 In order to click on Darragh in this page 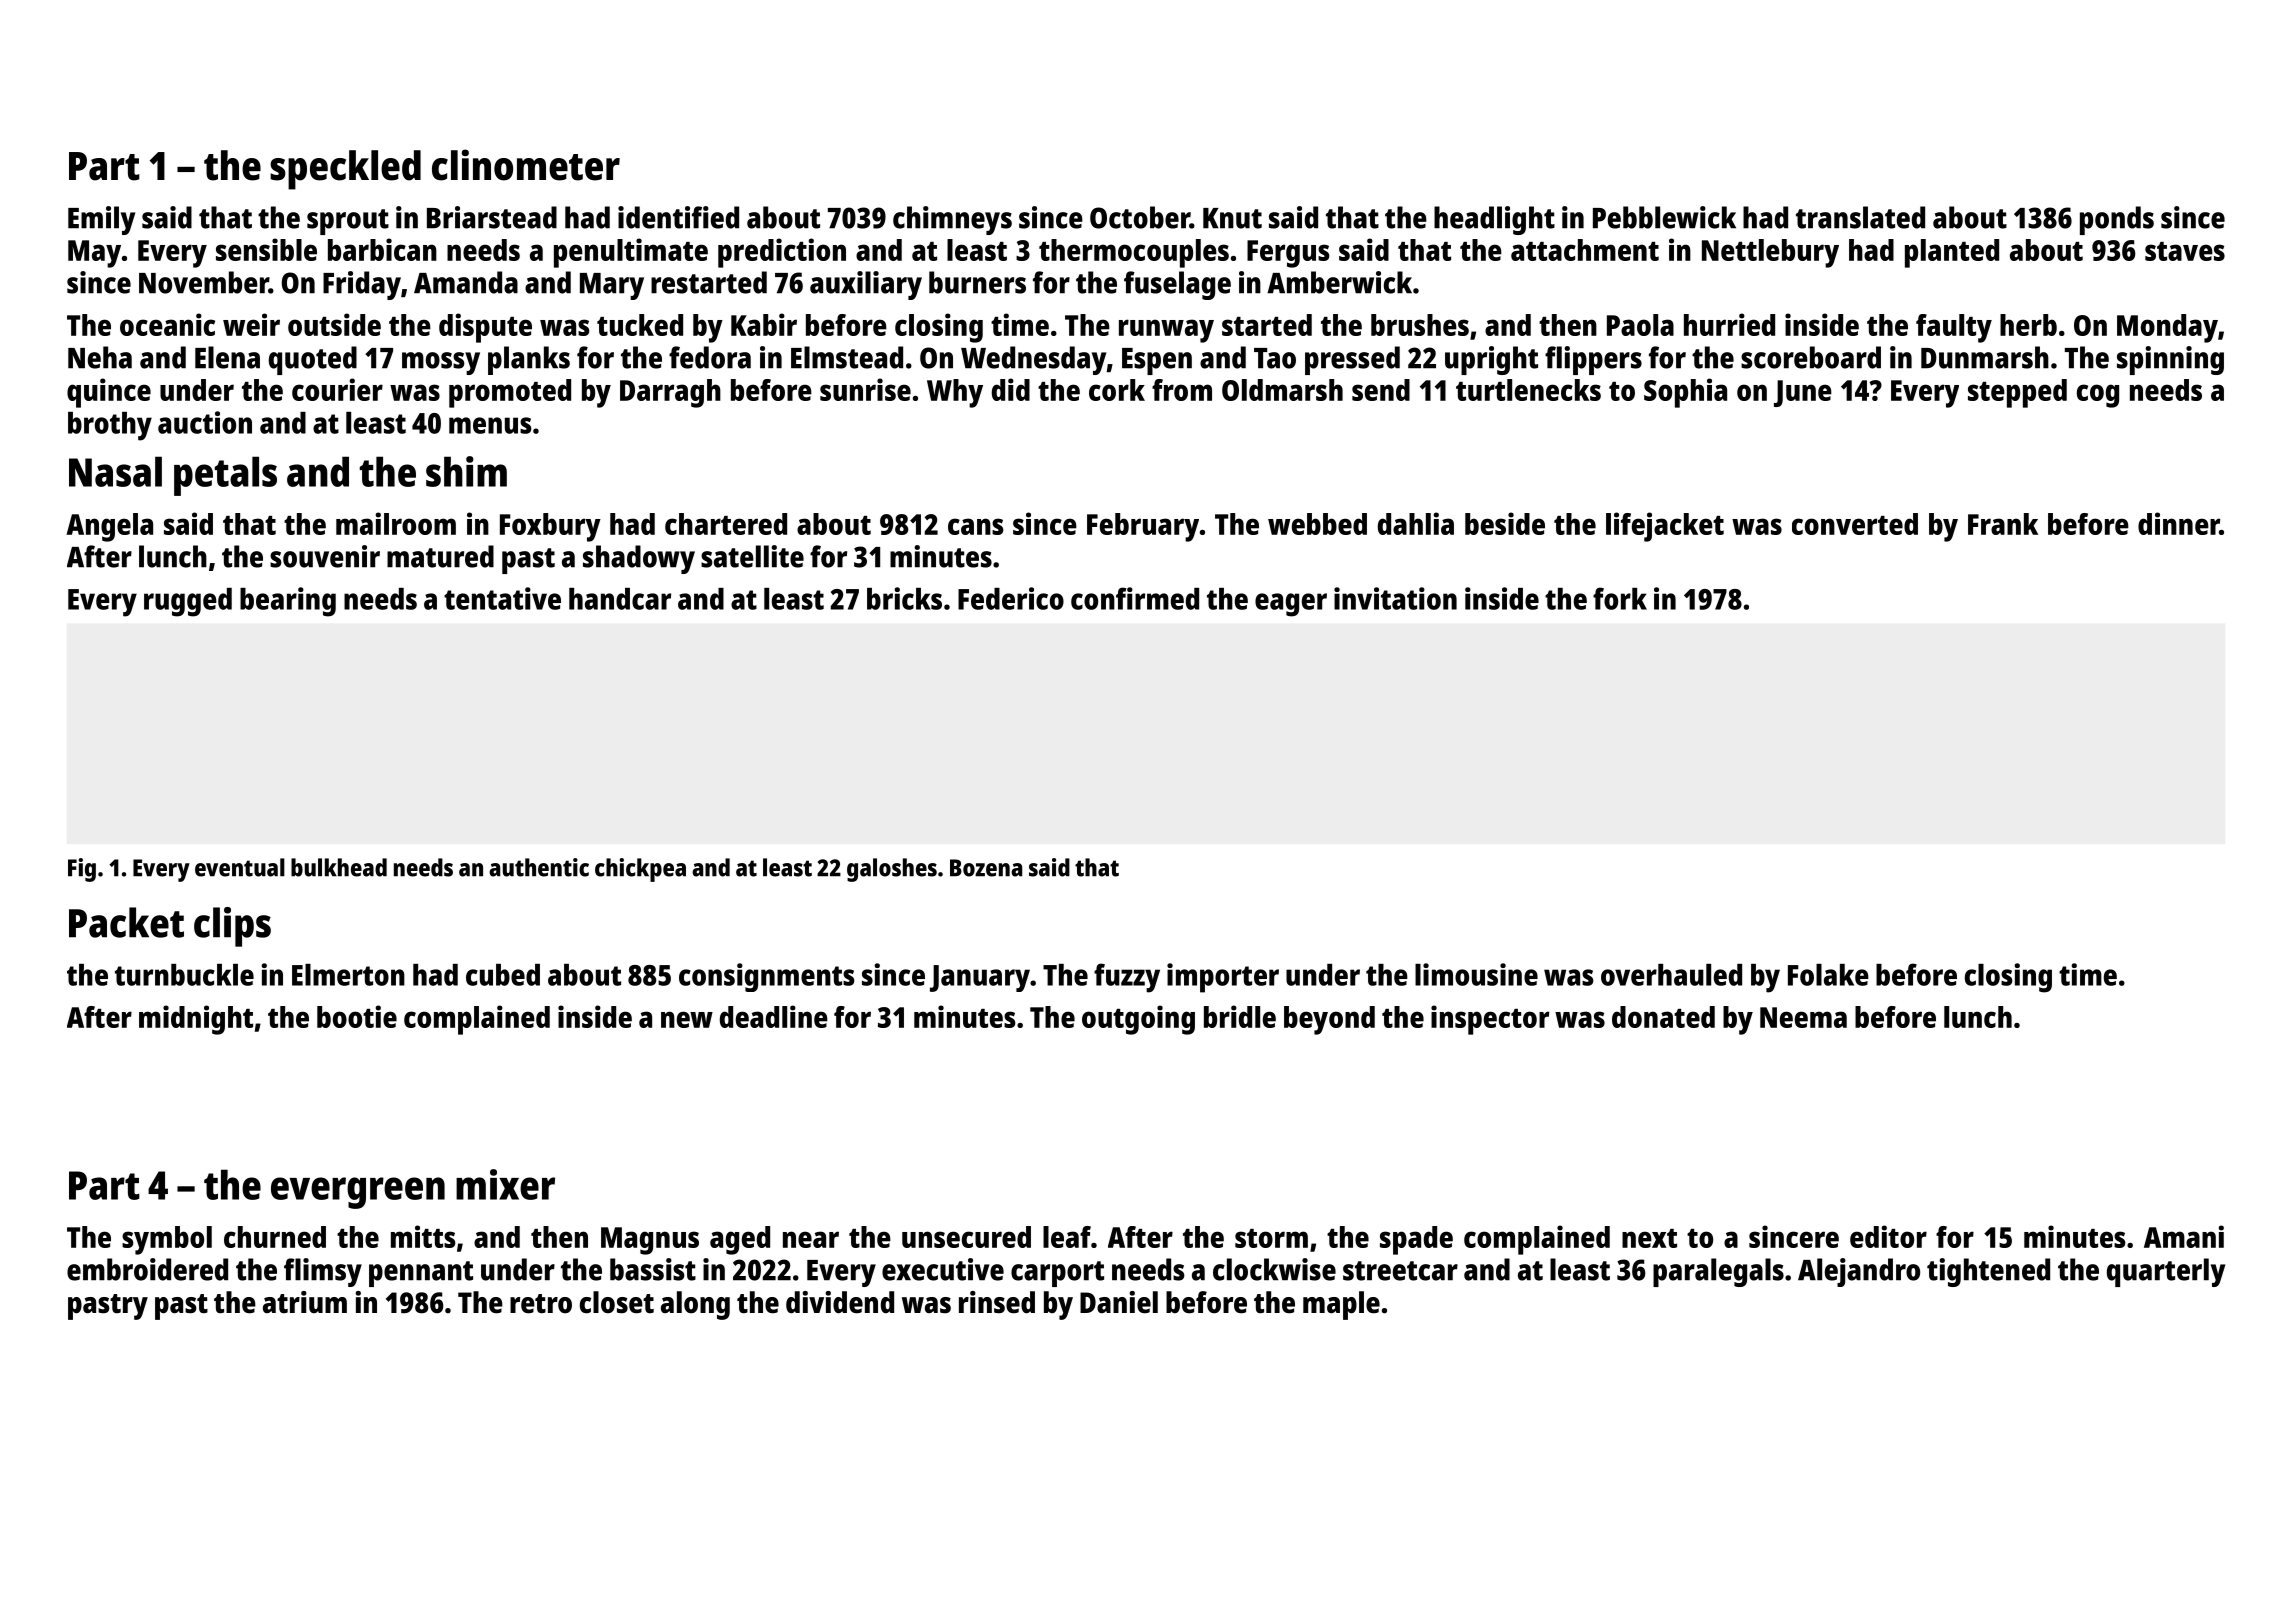, I will do `click(670, 393)`.
